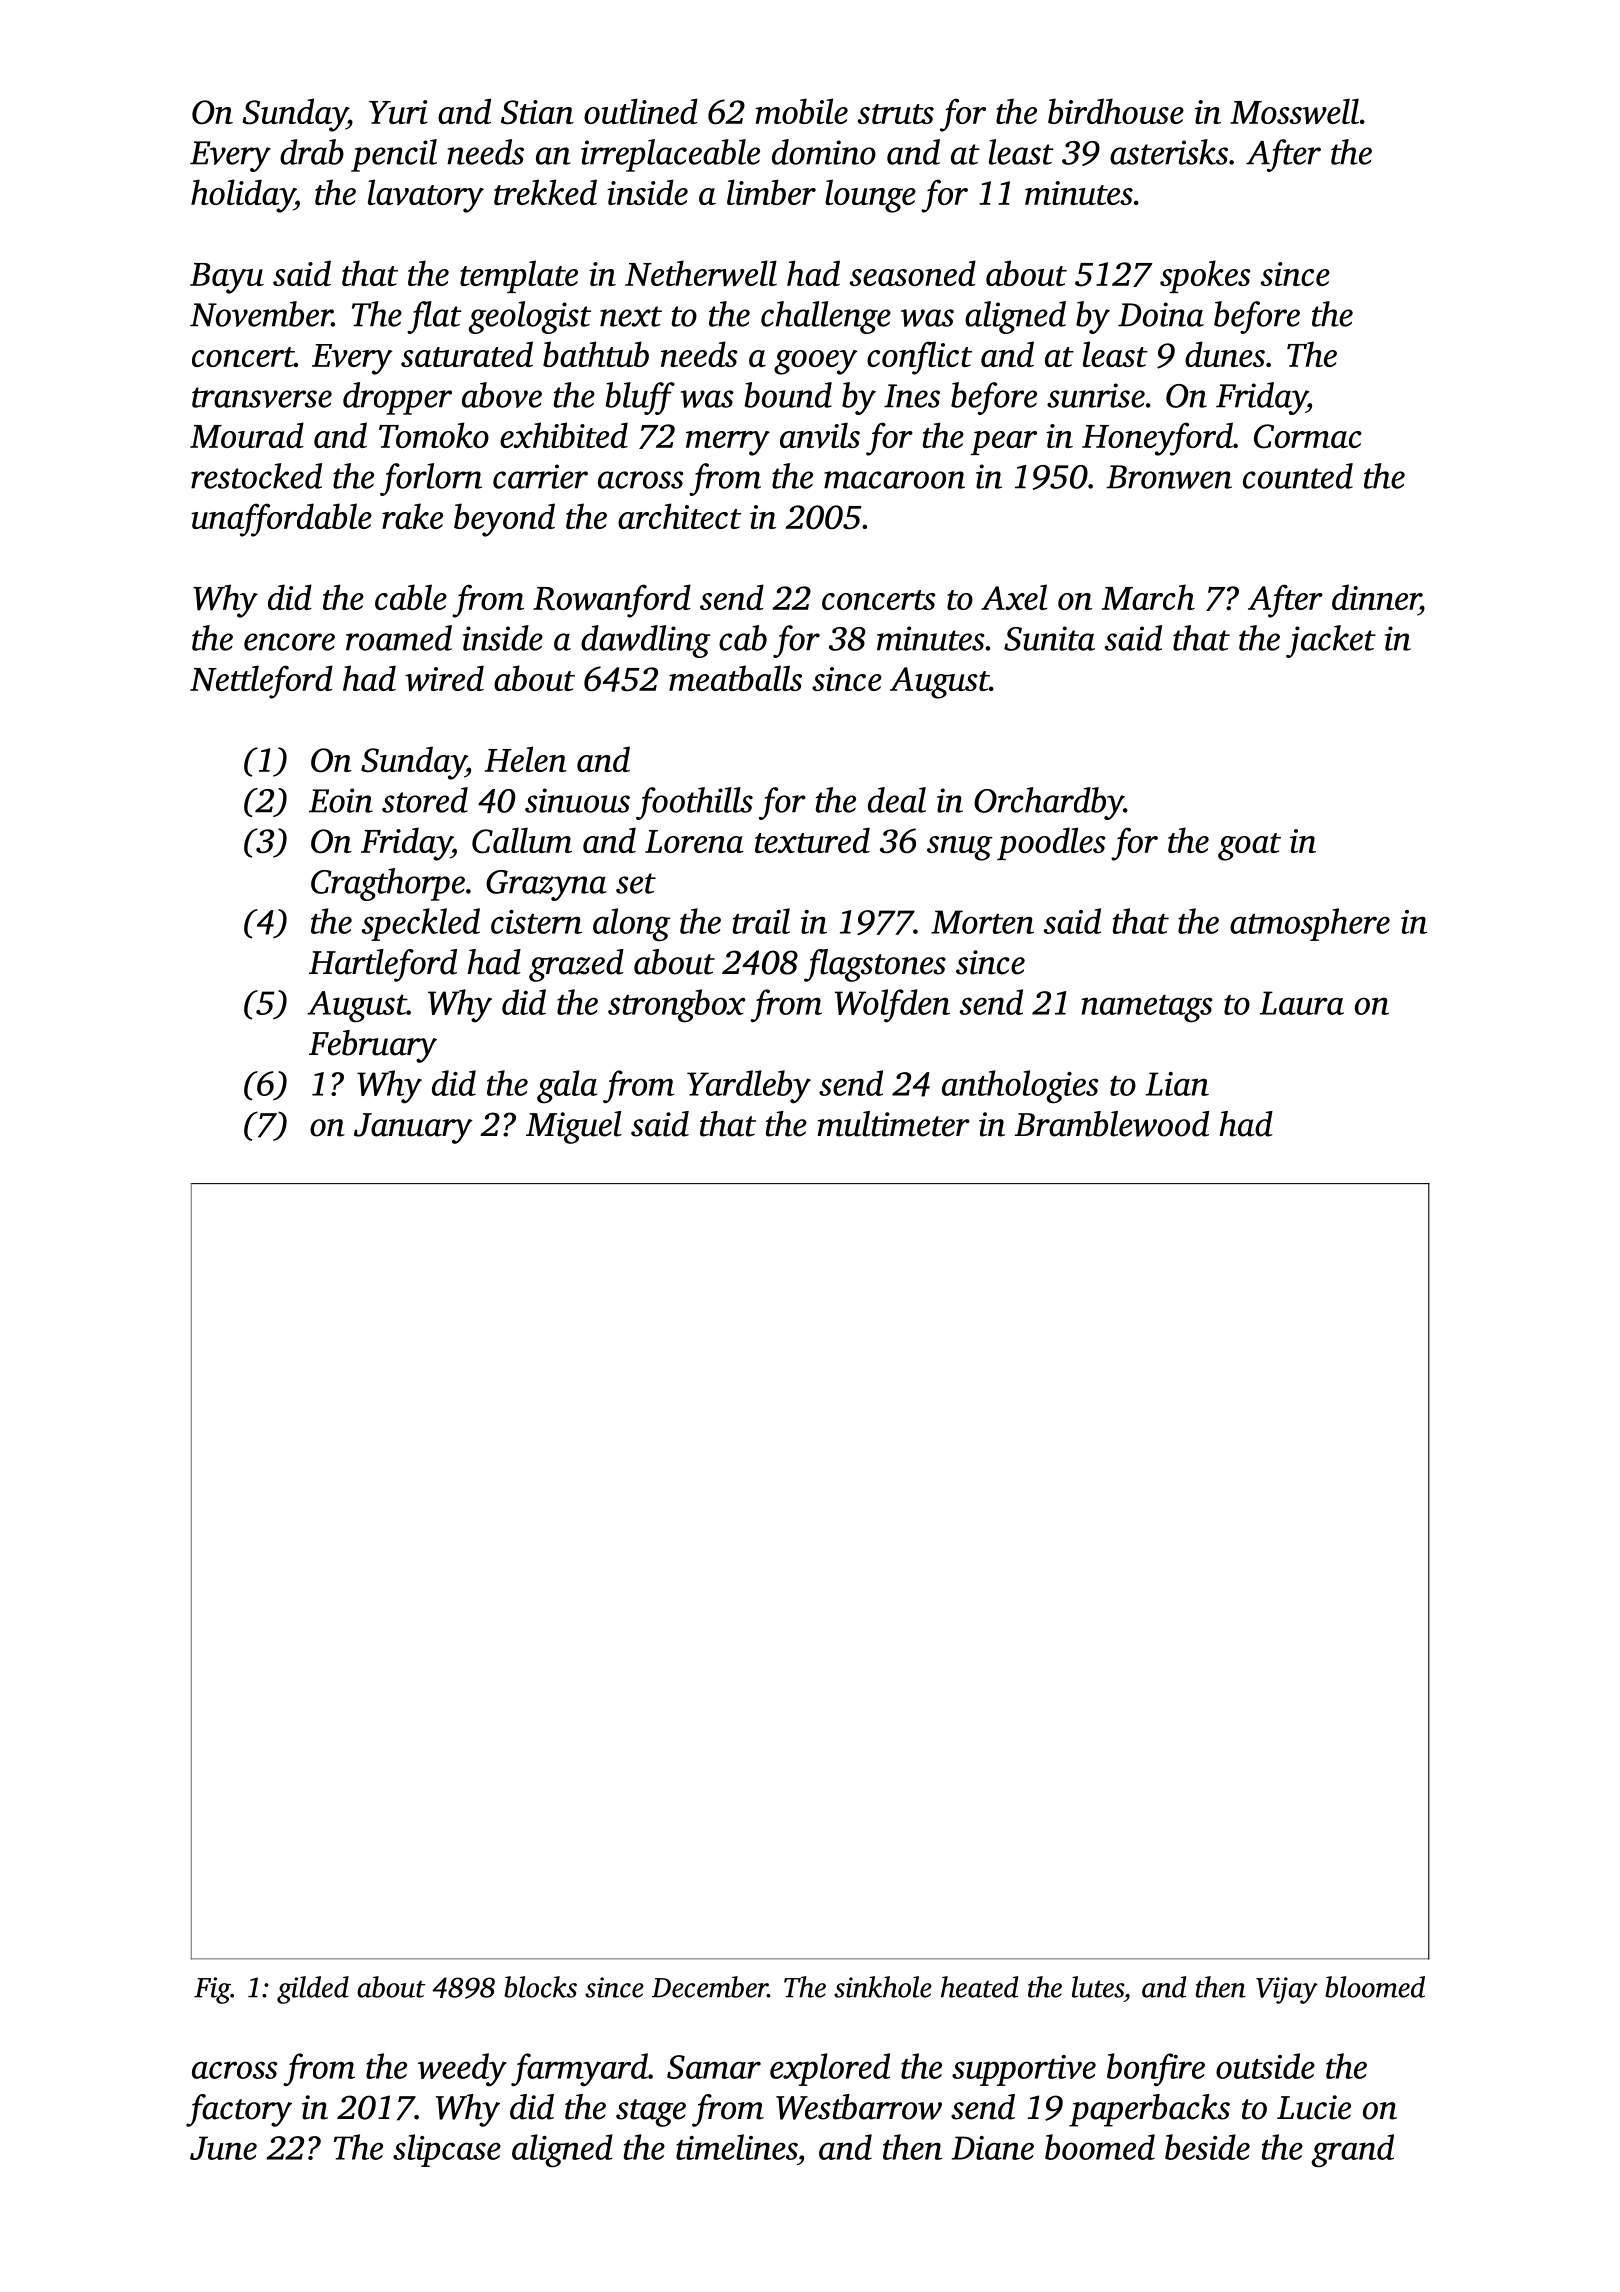 Image resolution: width=1620 pixels, height=2292 pixels. I want to click on Bramblewood, so click(1111, 1124).
